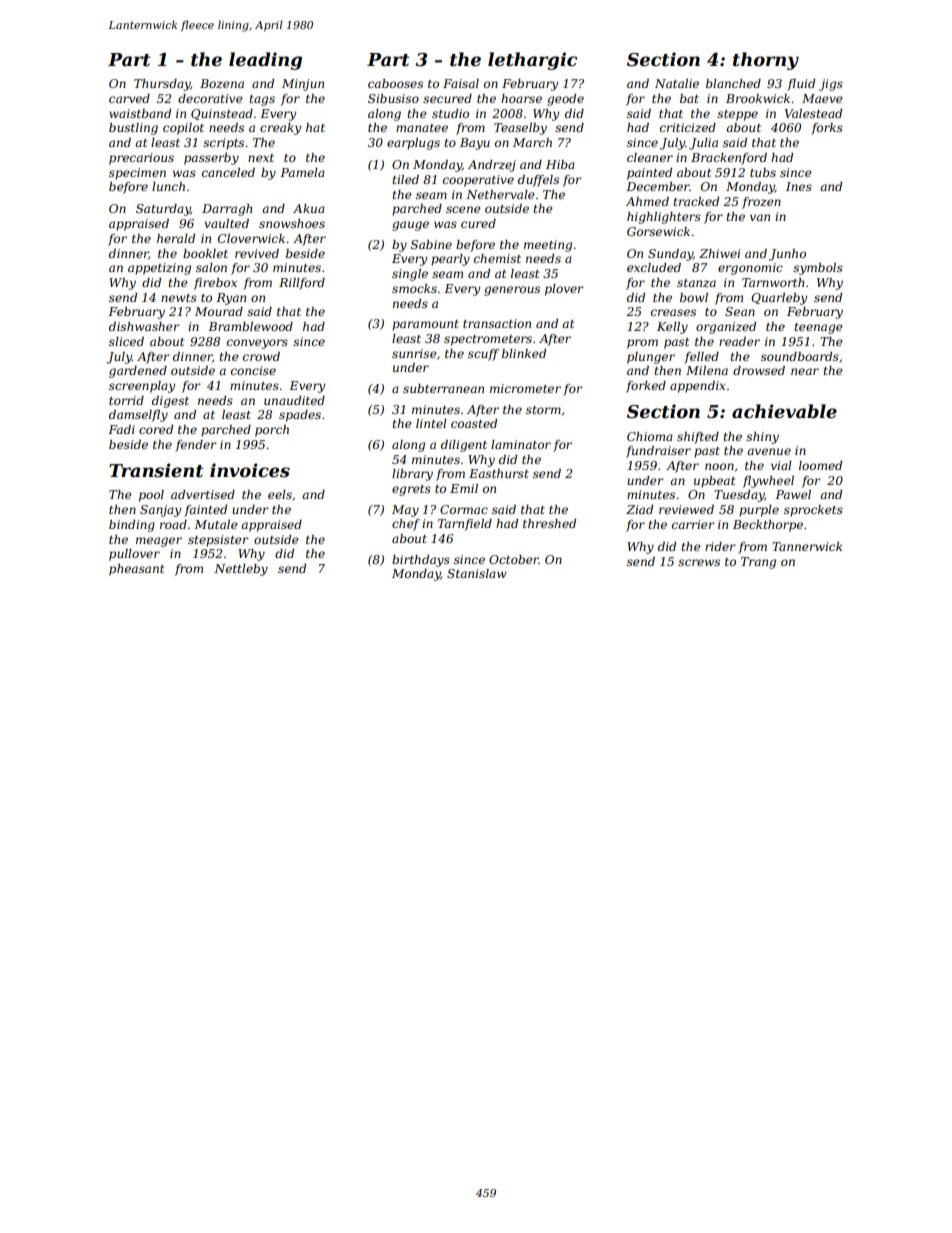 The width and height of the page is (952, 1233). What do you see at coordinates (766, 61) in the page?
I see `thorny` at bounding box center [766, 61].
